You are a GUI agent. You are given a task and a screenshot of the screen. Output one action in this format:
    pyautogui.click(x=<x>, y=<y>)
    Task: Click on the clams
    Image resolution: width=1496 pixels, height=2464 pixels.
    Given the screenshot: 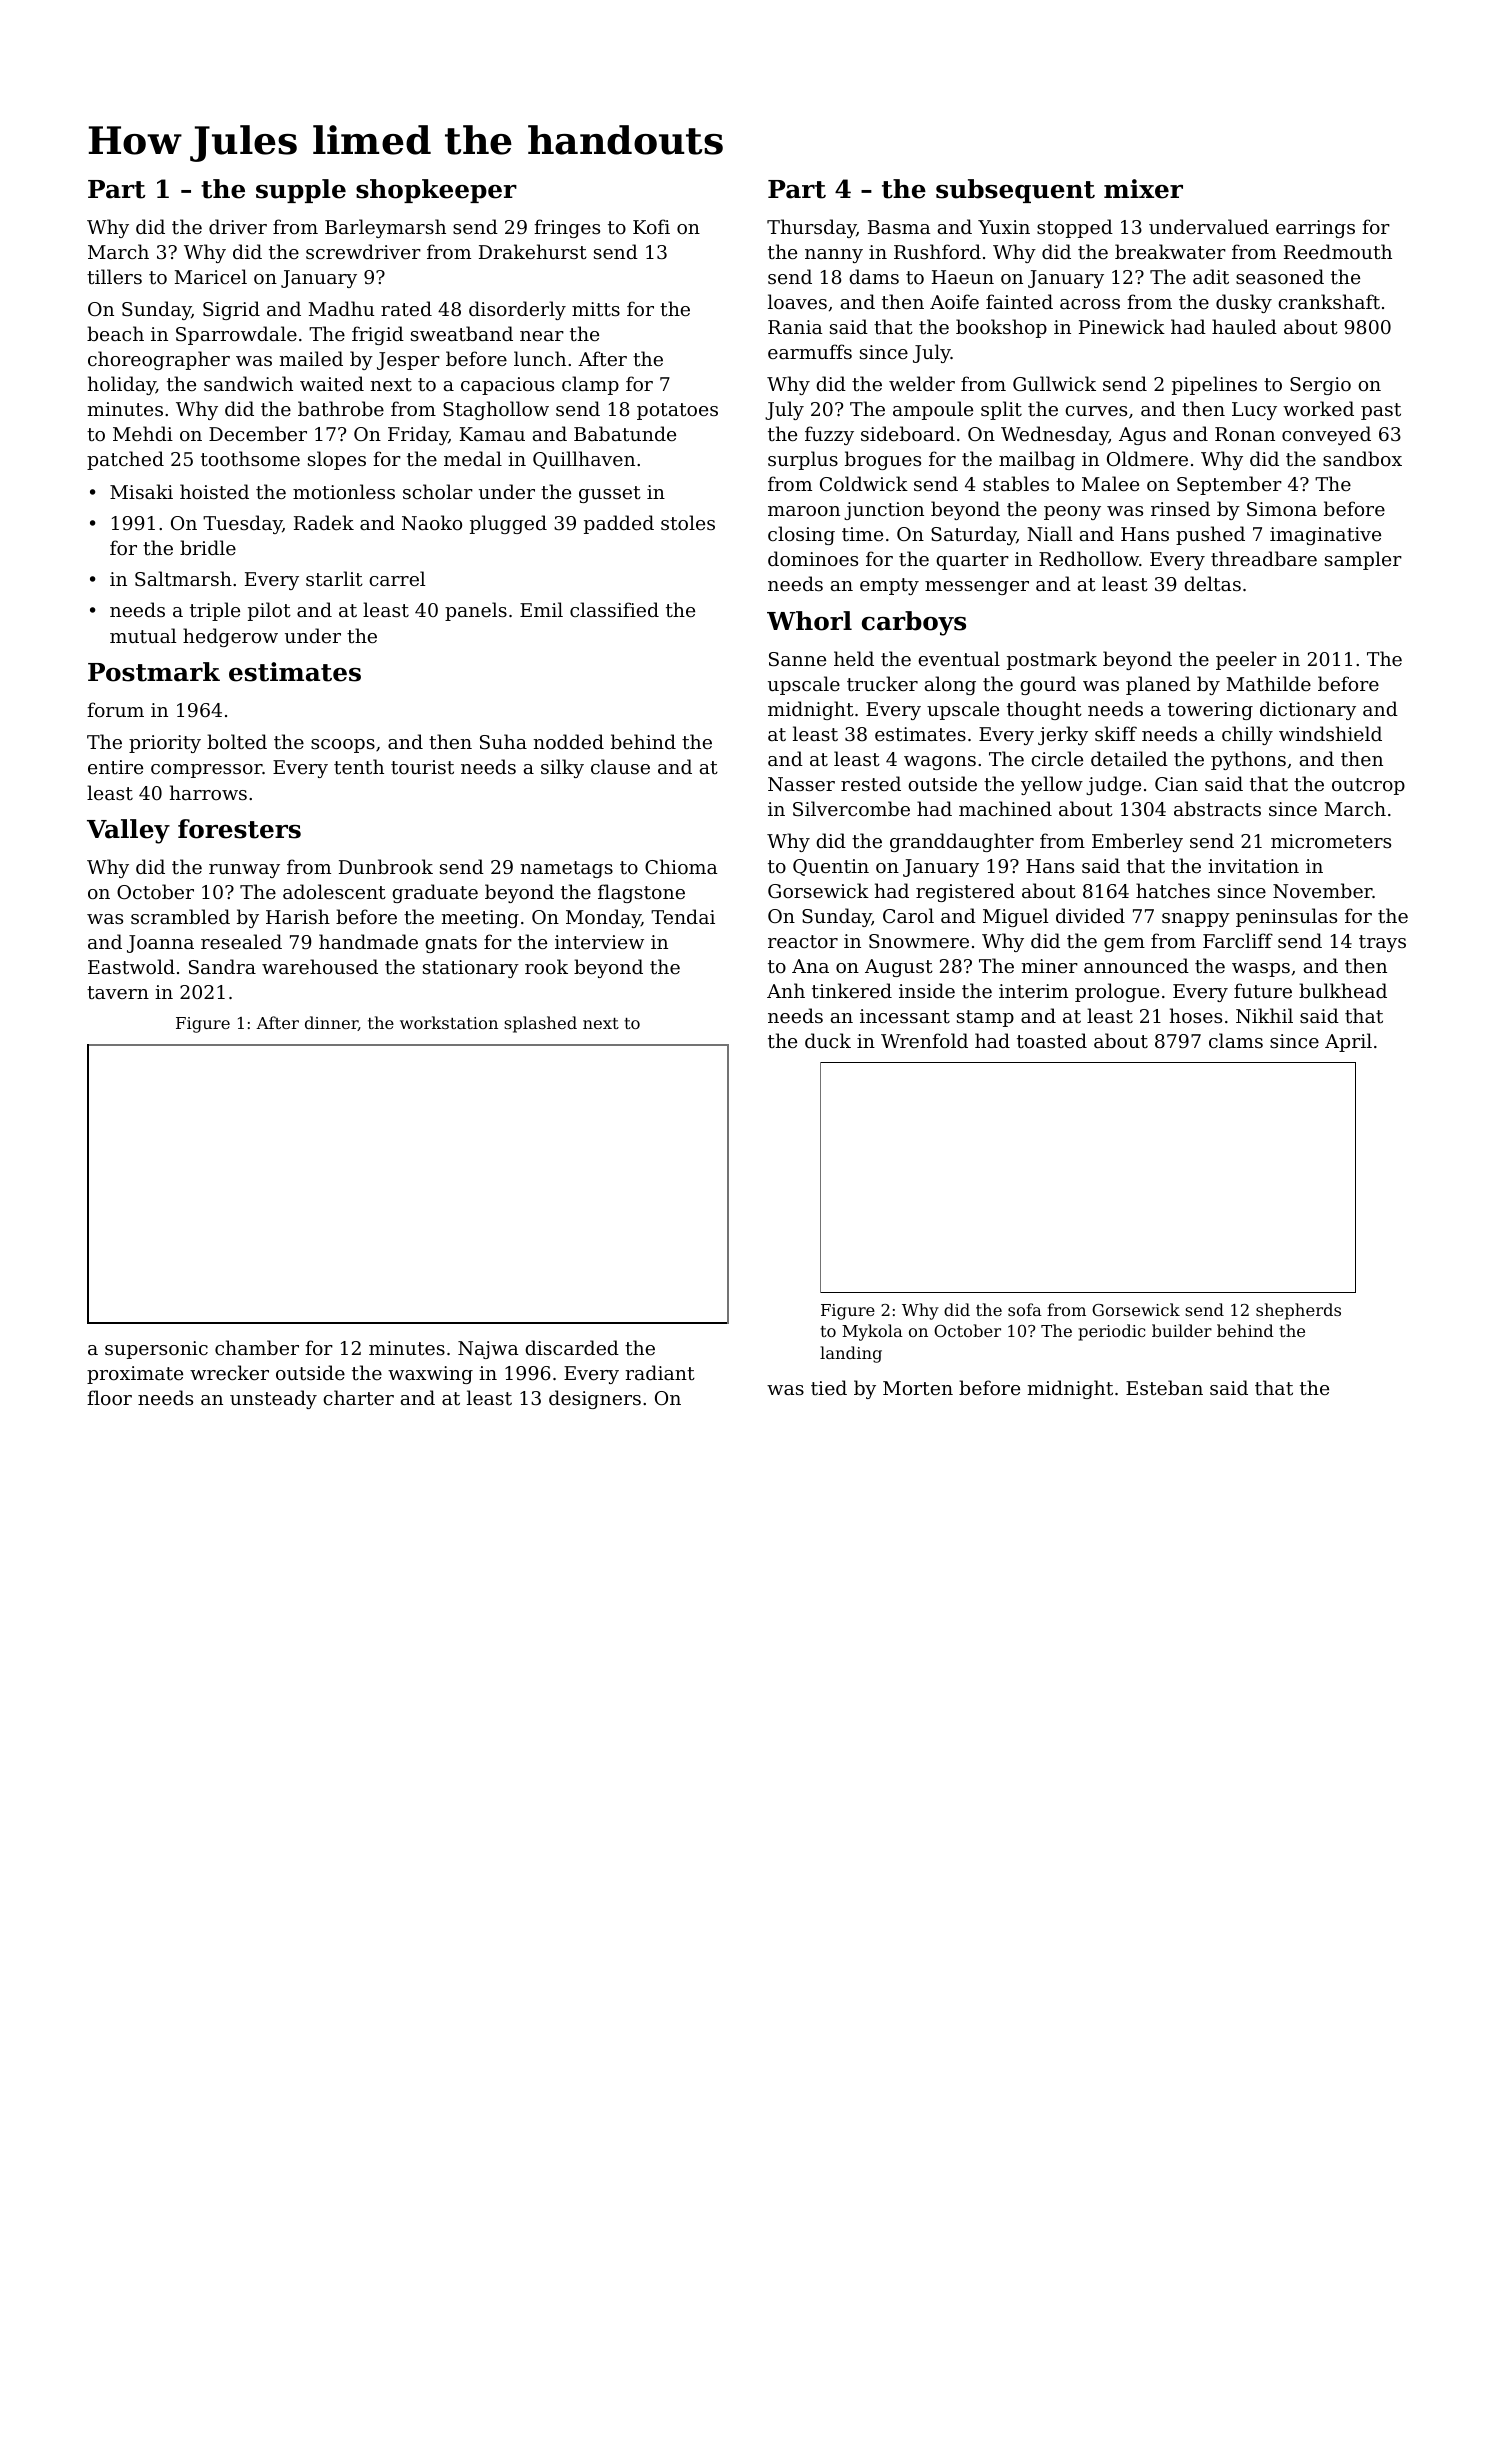 What is the action you would take?
    pyautogui.click(x=1236, y=1040)
